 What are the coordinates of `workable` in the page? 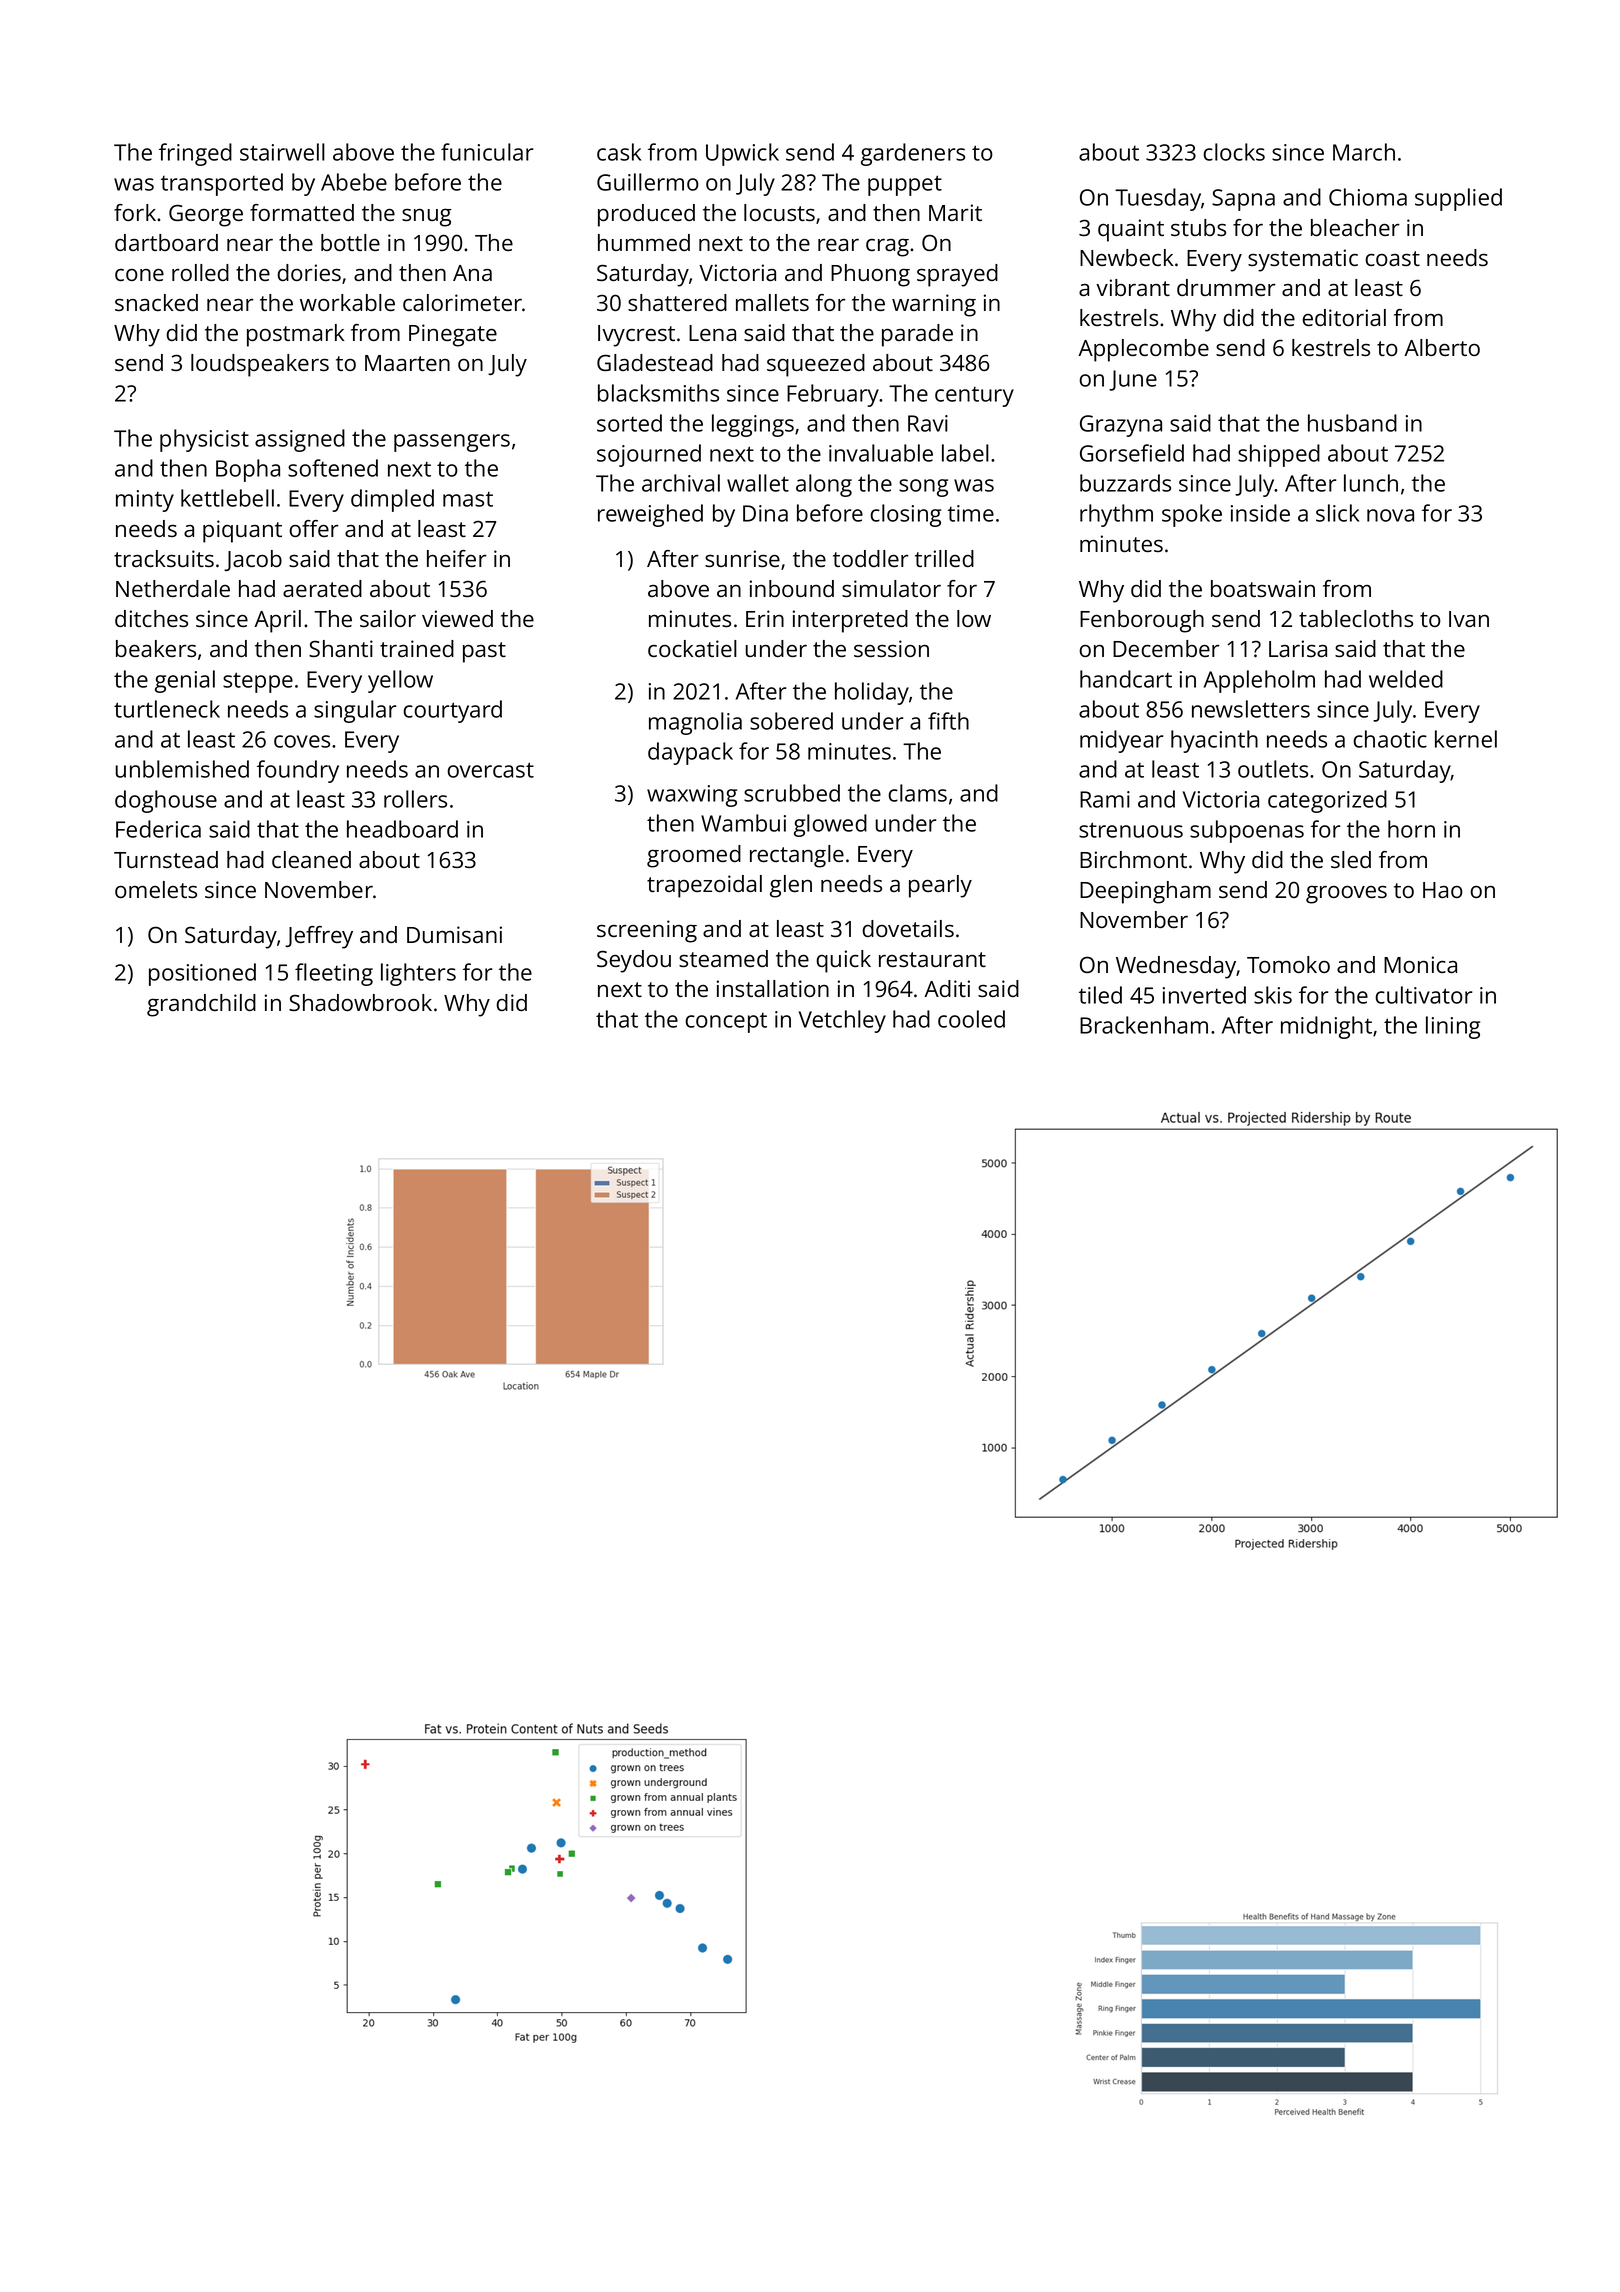 It's located at (347, 302).
